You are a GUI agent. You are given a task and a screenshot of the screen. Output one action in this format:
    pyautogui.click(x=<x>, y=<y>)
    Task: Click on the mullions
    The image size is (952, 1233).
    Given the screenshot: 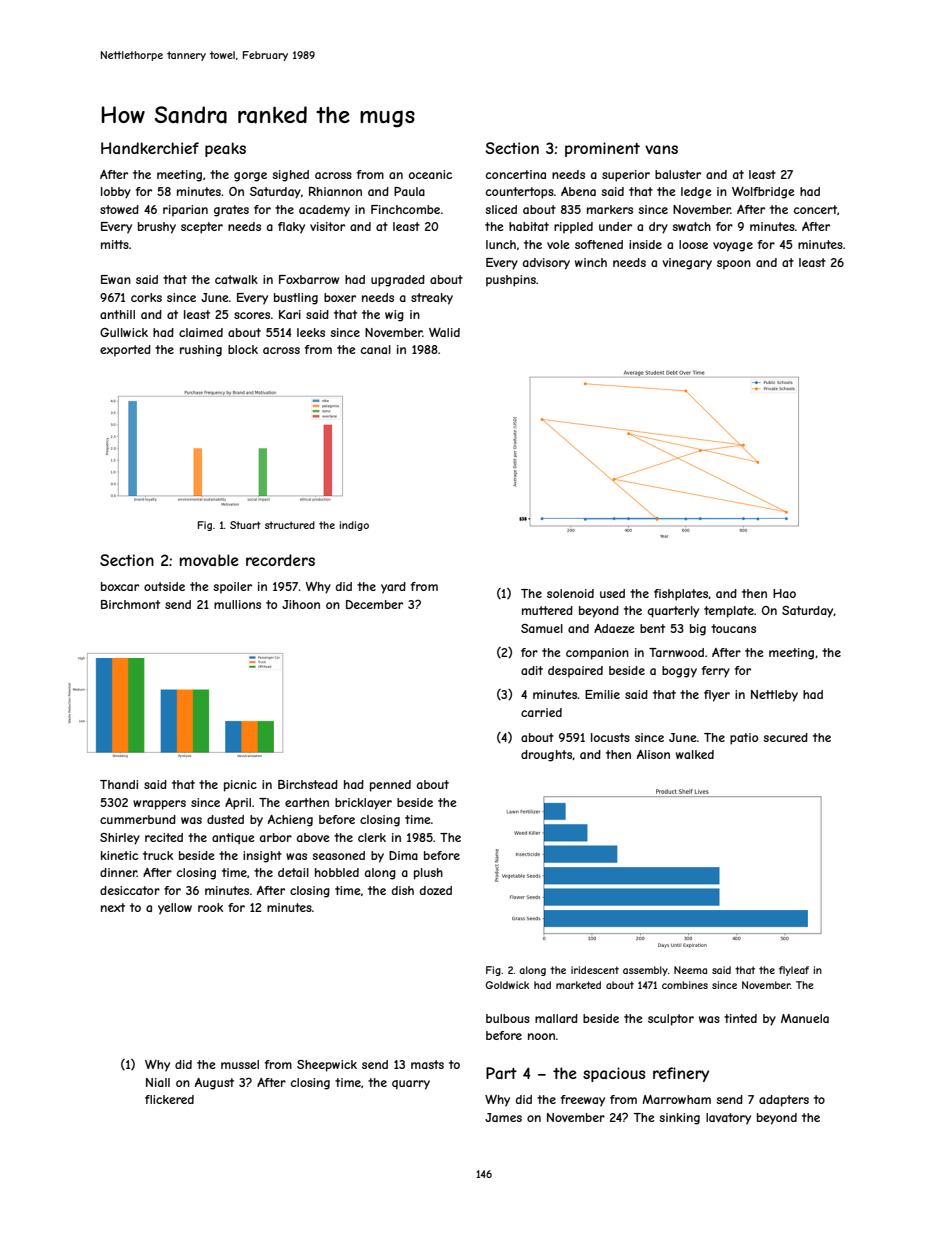 What is the action you would take?
    pyautogui.click(x=237, y=604)
